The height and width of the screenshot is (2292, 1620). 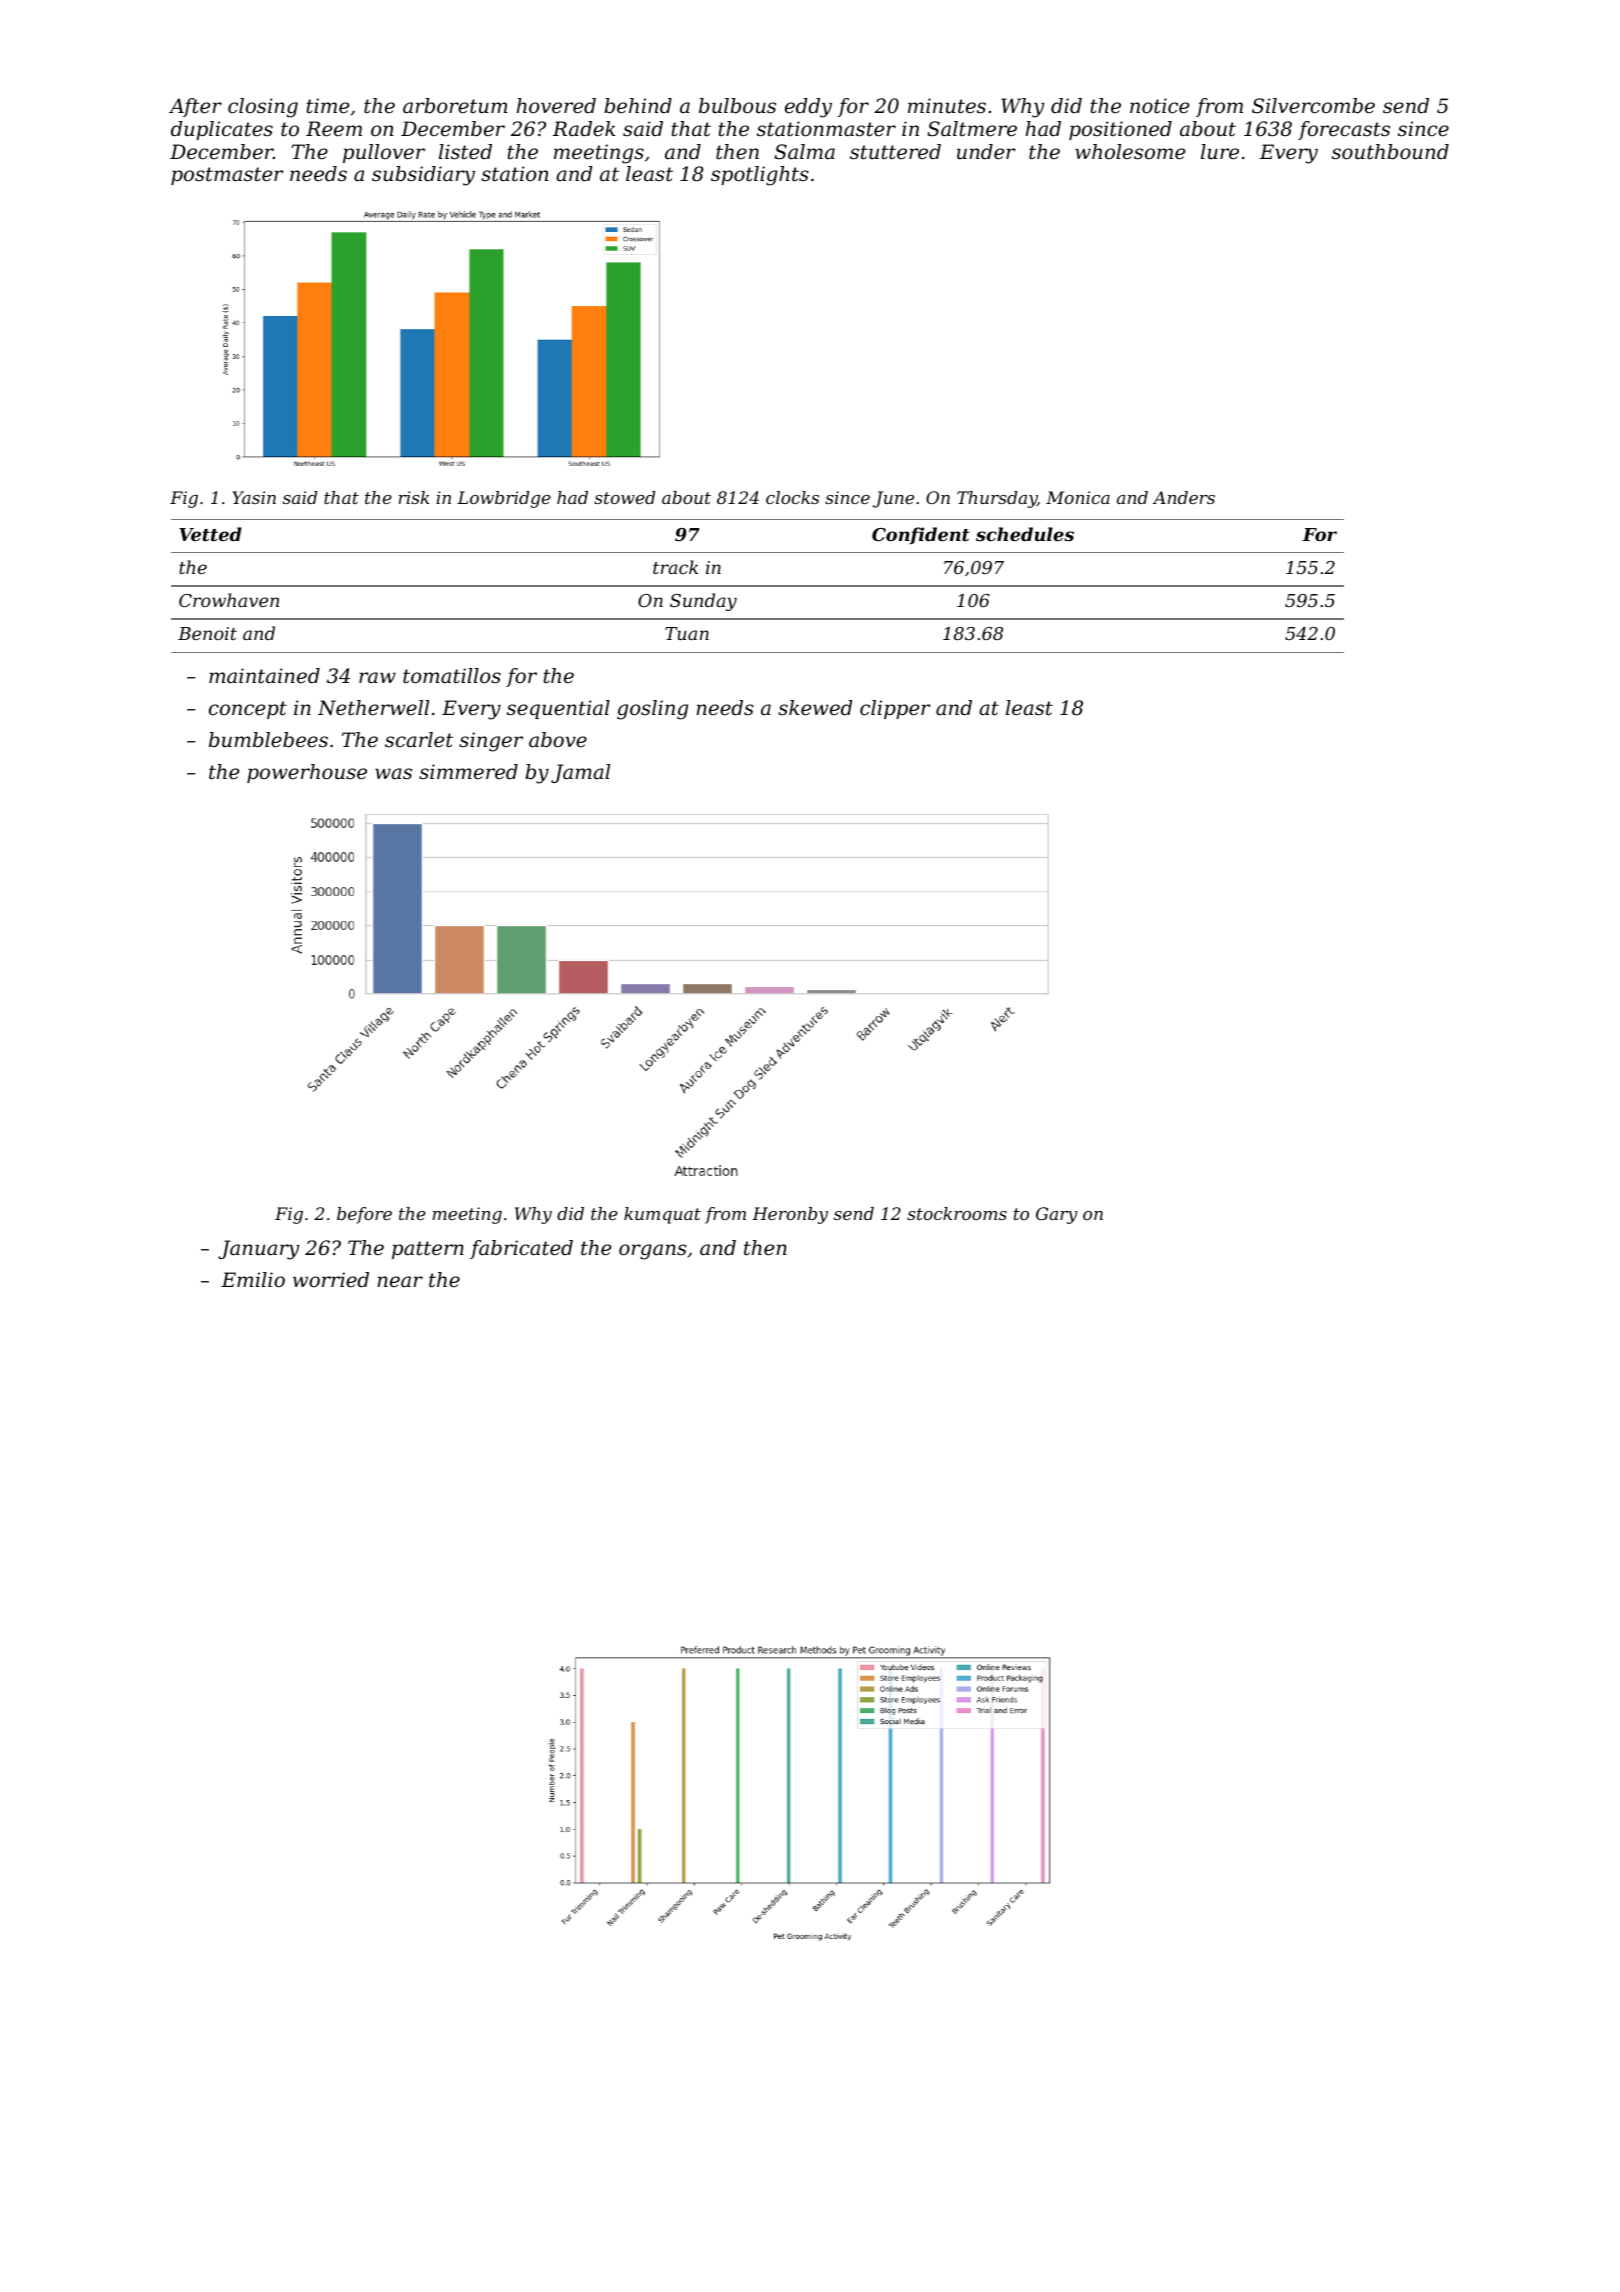 What do you see at coordinates (1130, 152) in the screenshot?
I see `wholesome` at bounding box center [1130, 152].
